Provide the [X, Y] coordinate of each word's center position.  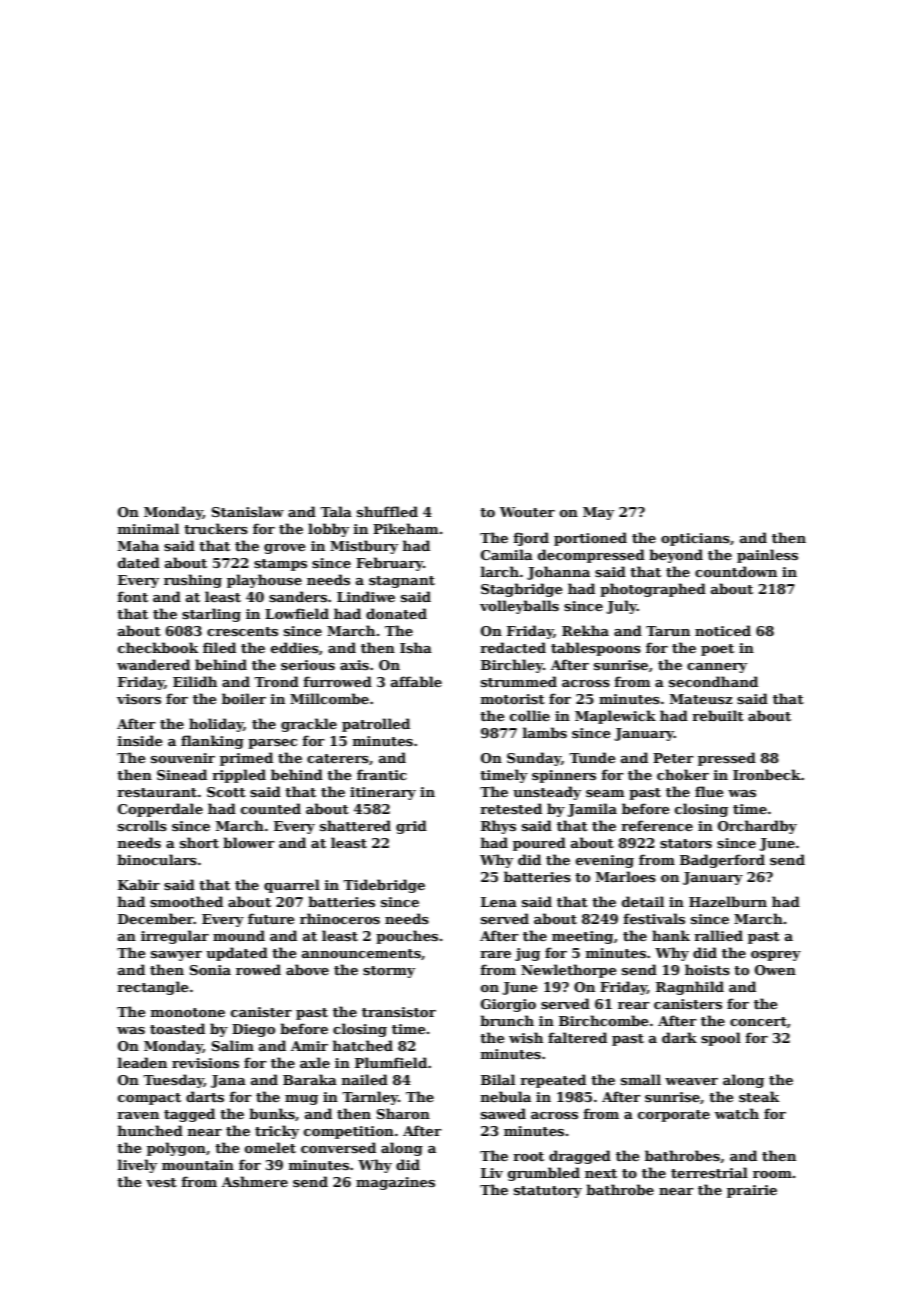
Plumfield [391, 1062]
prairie [752, 1191]
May [598, 513]
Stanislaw [248, 511]
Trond [276, 681]
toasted [177, 1028]
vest [161, 1182]
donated [396, 613]
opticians [695, 539]
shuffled [387, 511]
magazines [395, 1183]
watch [737, 1113]
